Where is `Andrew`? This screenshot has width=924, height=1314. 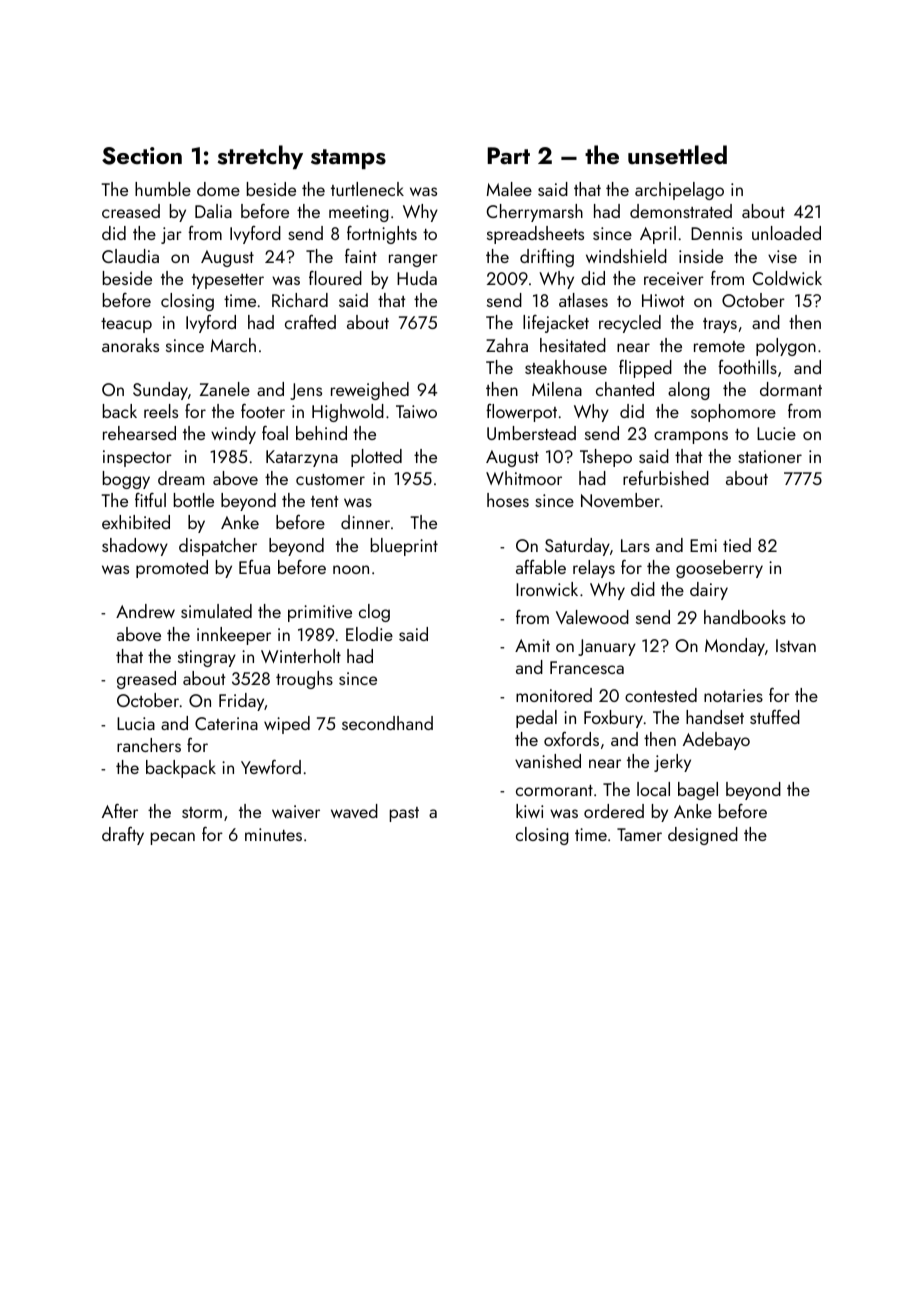 Andrew is located at coordinates (145, 611).
